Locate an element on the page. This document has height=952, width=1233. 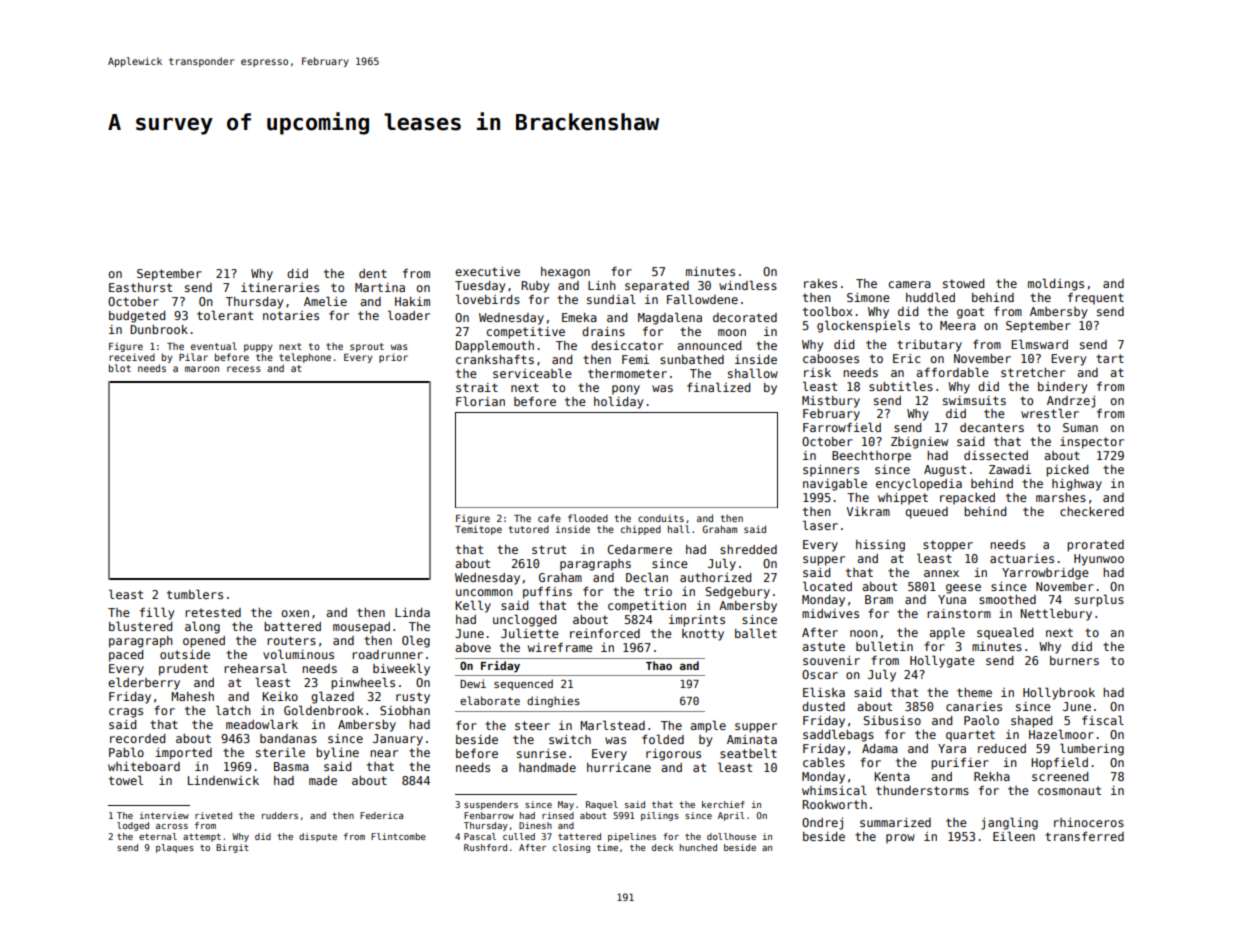
tumblers is located at coordinates (195, 594).
